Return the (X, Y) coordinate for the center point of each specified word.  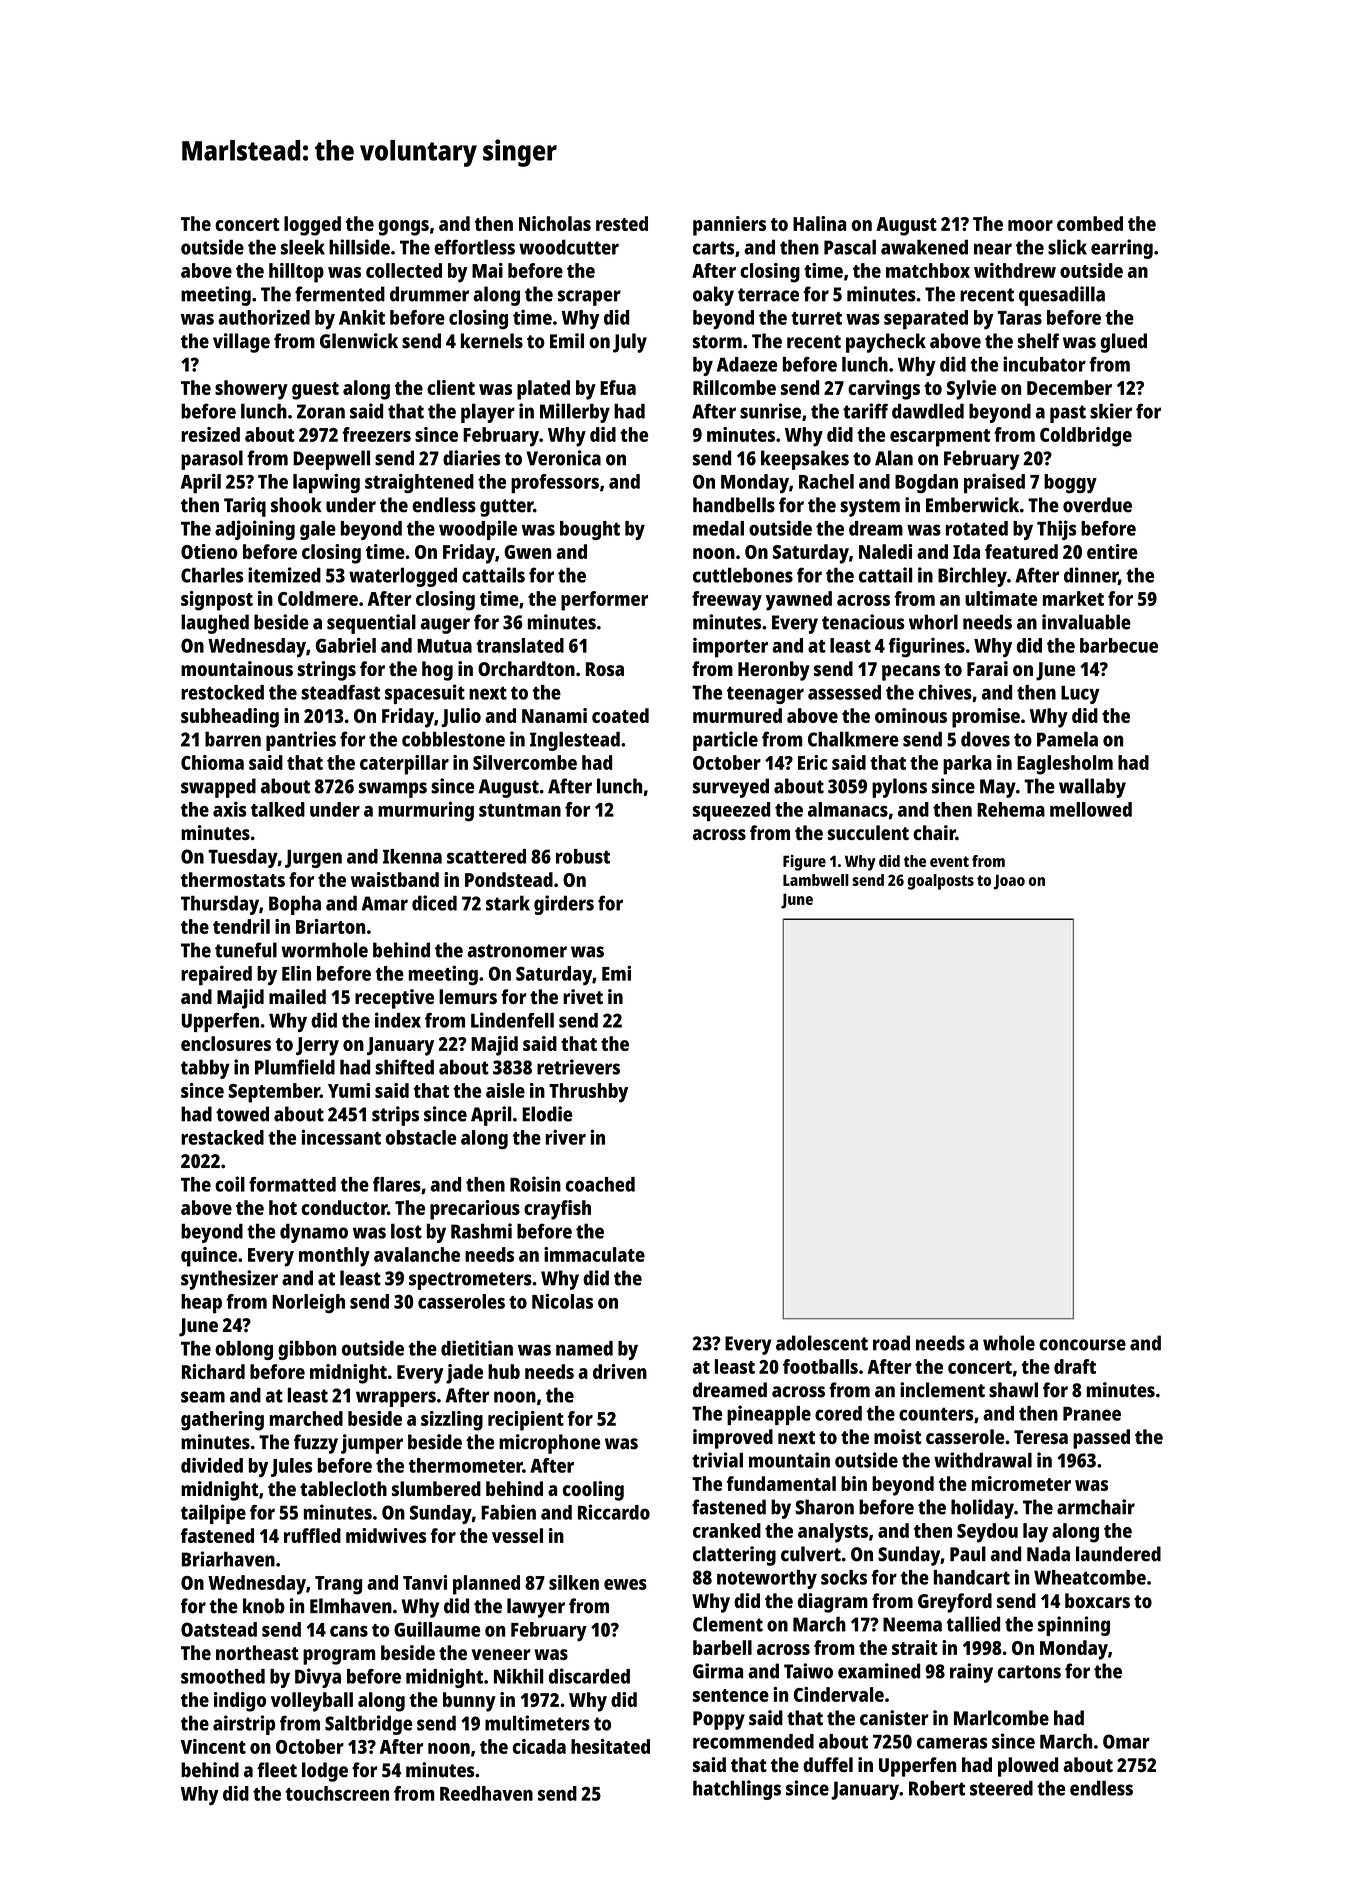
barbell (722, 1647)
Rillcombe (734, 387)
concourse (1082, 1345)
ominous (911, 715)
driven (620, 1371)
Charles (212, 575)
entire (1112, 551)
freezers (376, 434)
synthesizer (229, 1280)
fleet (277, 1770)
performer (604, 601)
